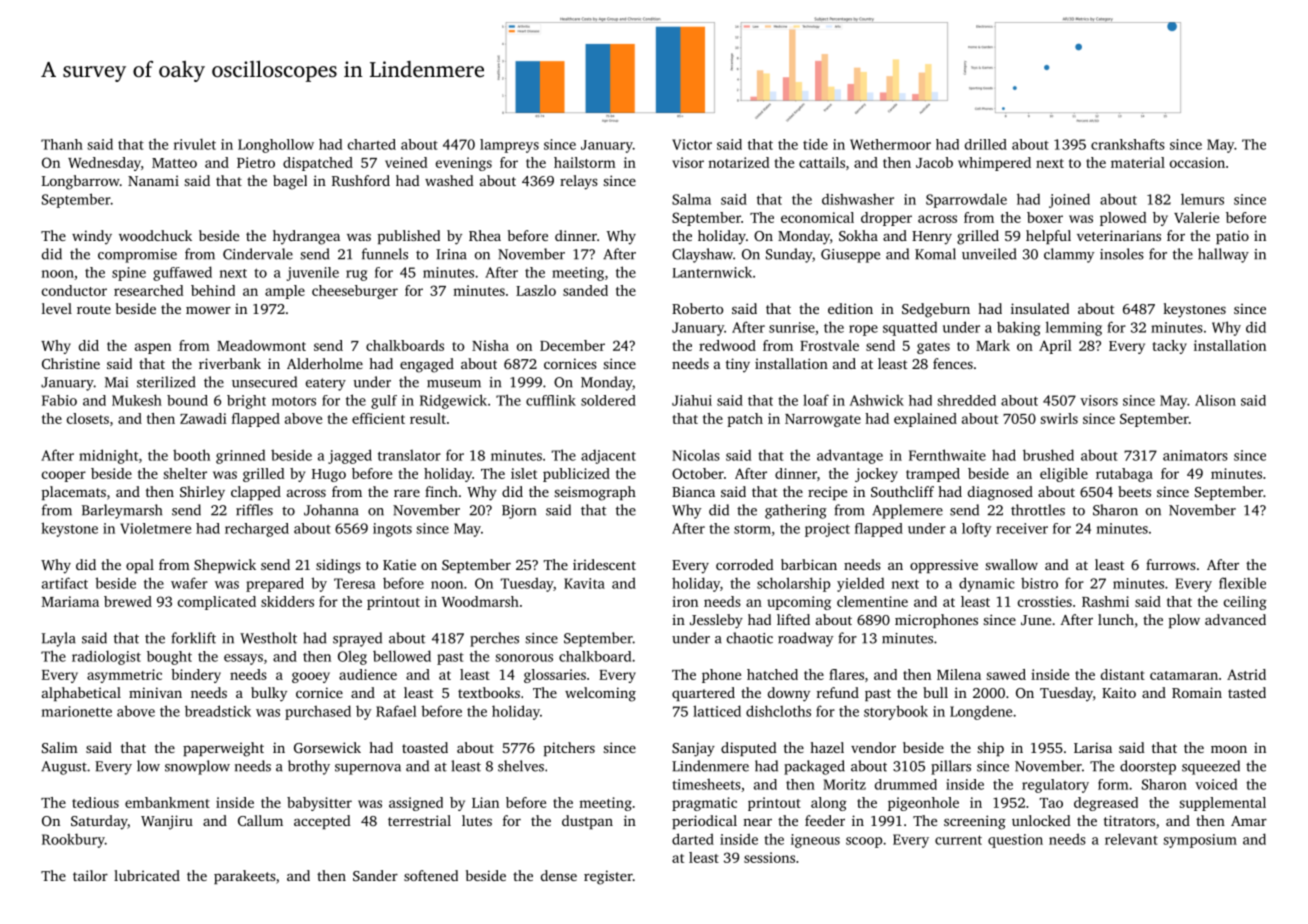 Image resolution: width=1308 pixels, height=924 pixels. I want to click on aspen, so click(153, 348).
